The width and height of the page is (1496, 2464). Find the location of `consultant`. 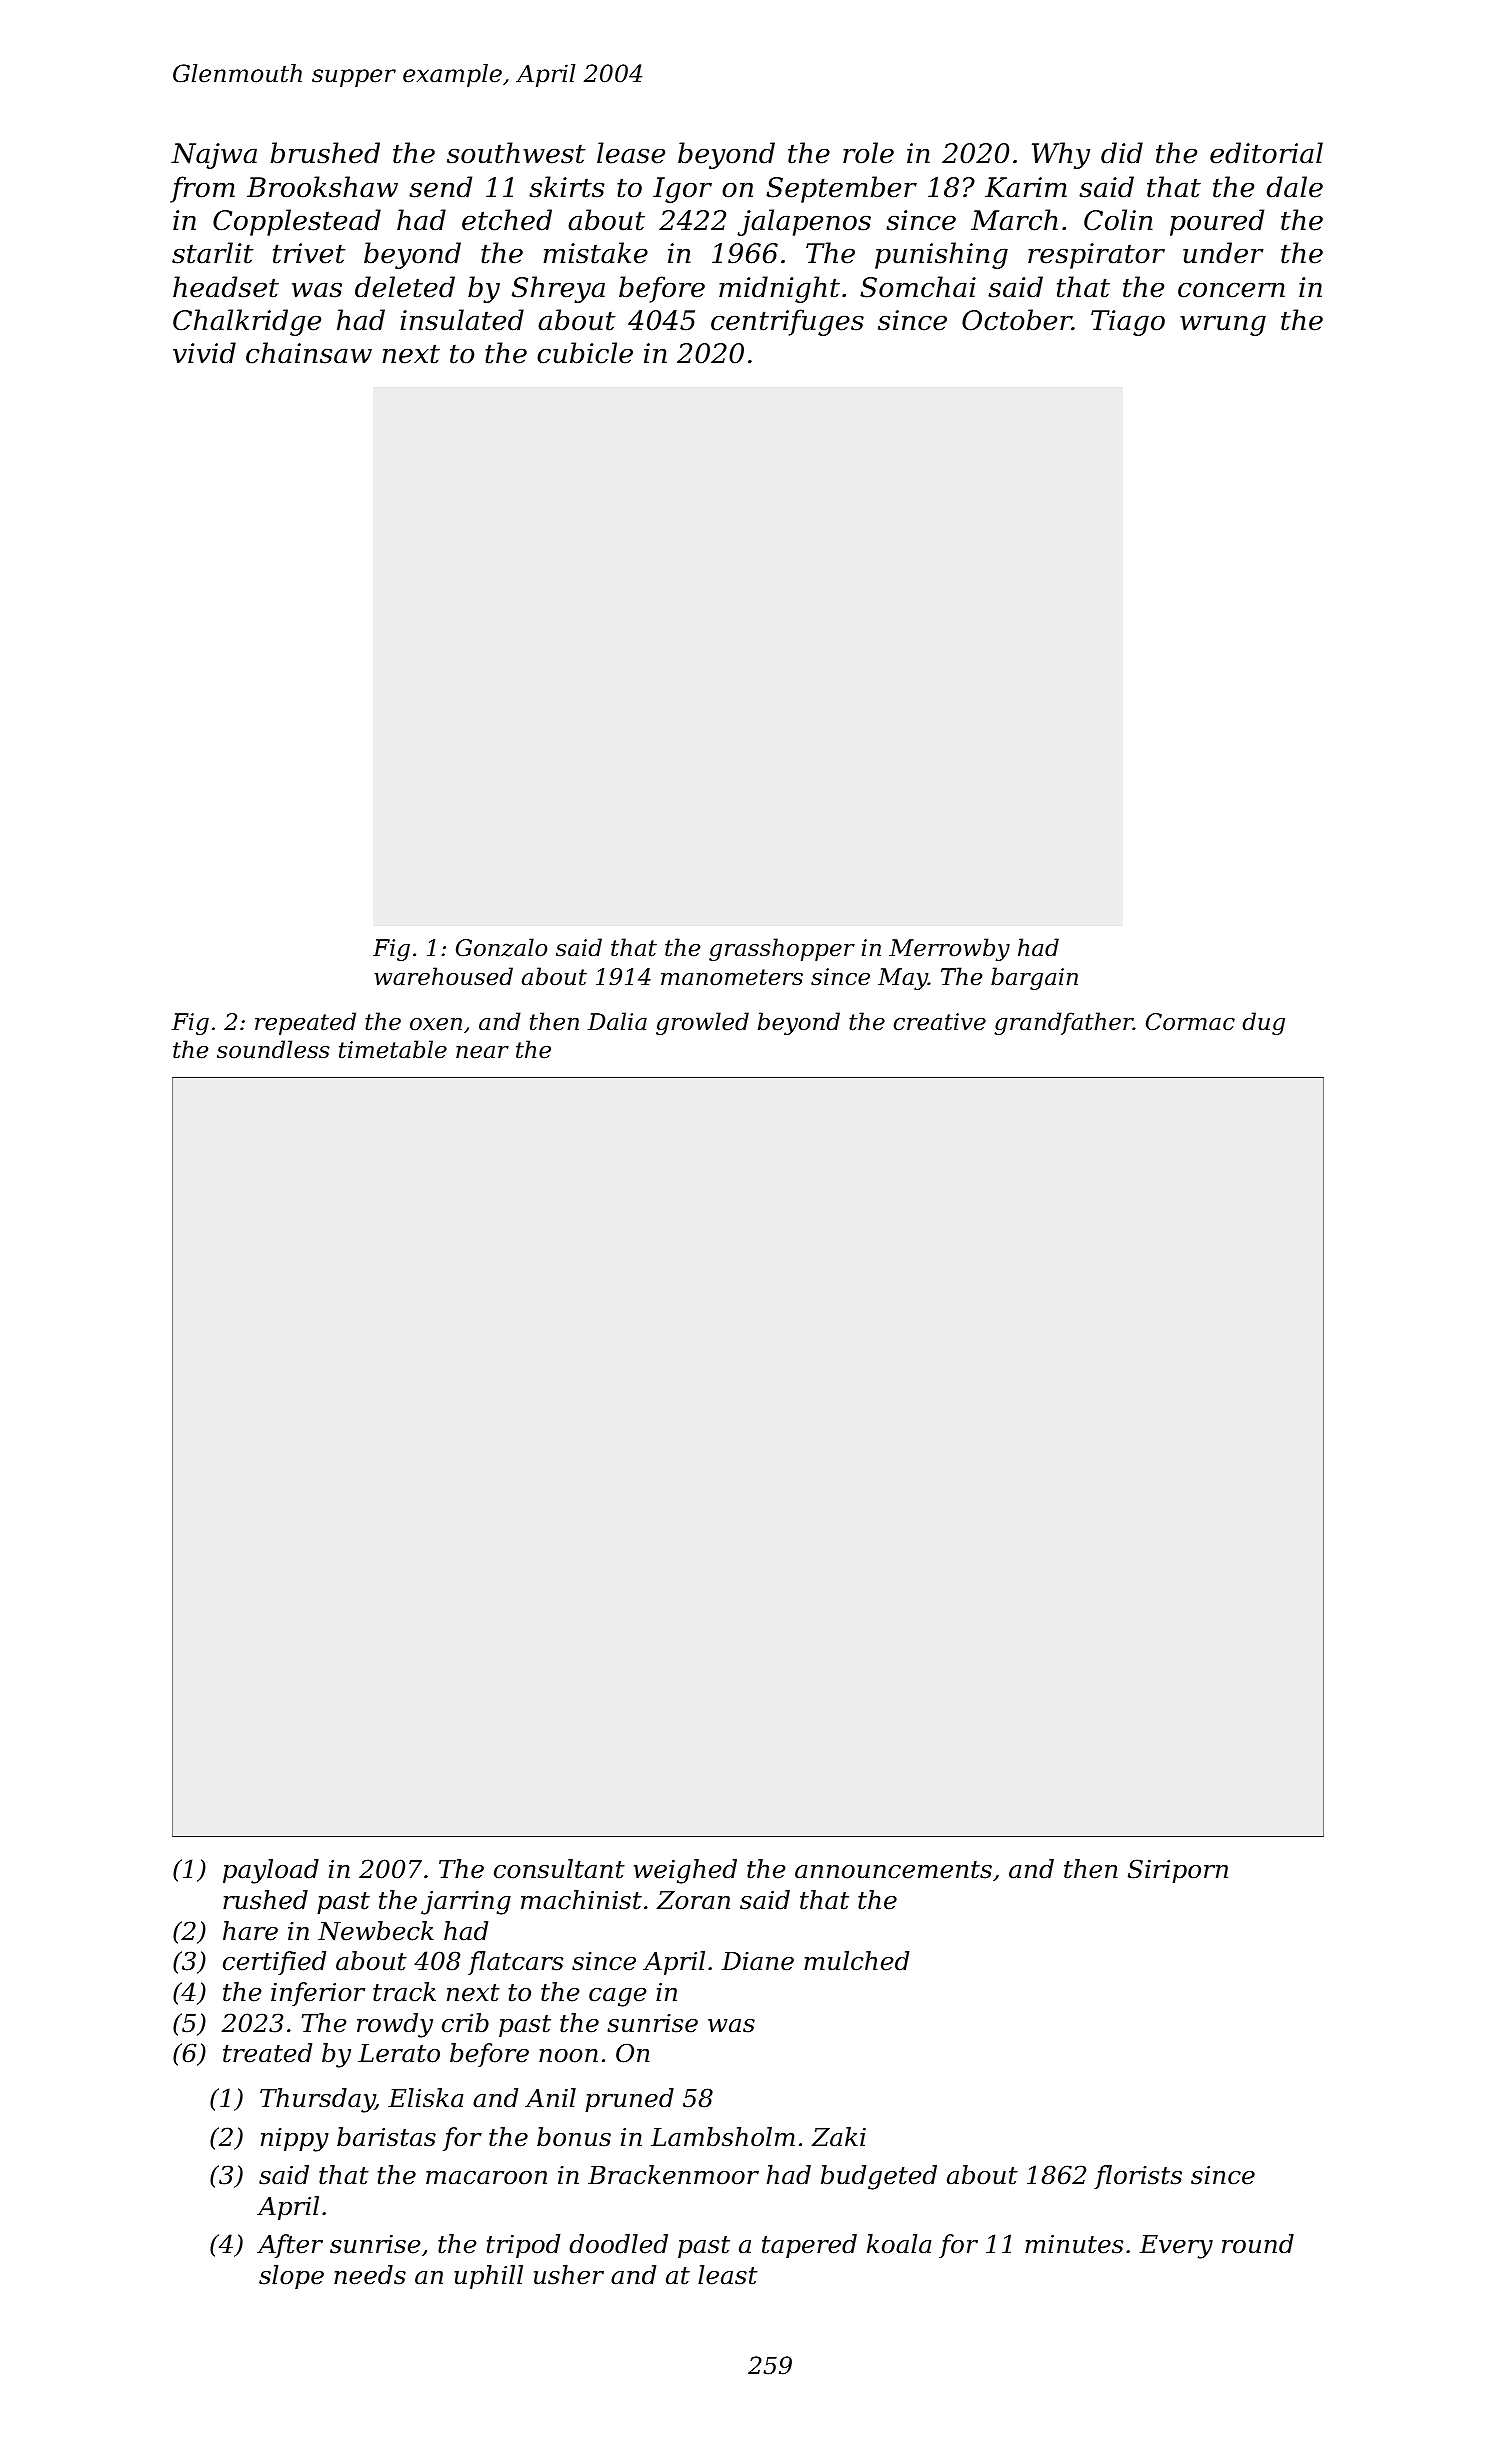

consultant is located at coordinates (559, 1869).
